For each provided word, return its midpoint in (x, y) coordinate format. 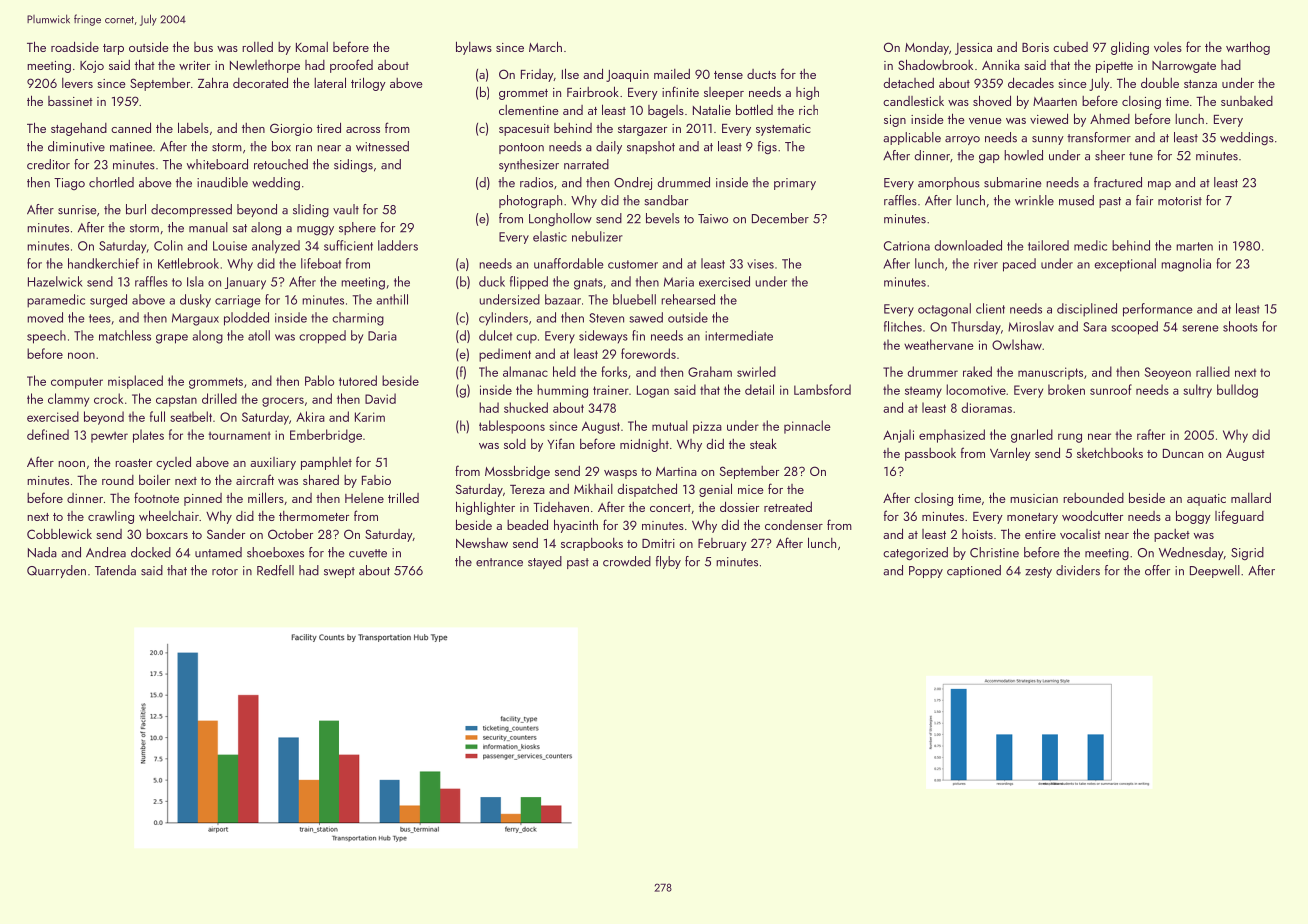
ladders (398, 245)
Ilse (570, 73)
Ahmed (1110, 119)
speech (46, 337)
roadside (75, 46)
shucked (526, 407)
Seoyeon (1168, 373)
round (118, 480)
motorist (1180, 201)
